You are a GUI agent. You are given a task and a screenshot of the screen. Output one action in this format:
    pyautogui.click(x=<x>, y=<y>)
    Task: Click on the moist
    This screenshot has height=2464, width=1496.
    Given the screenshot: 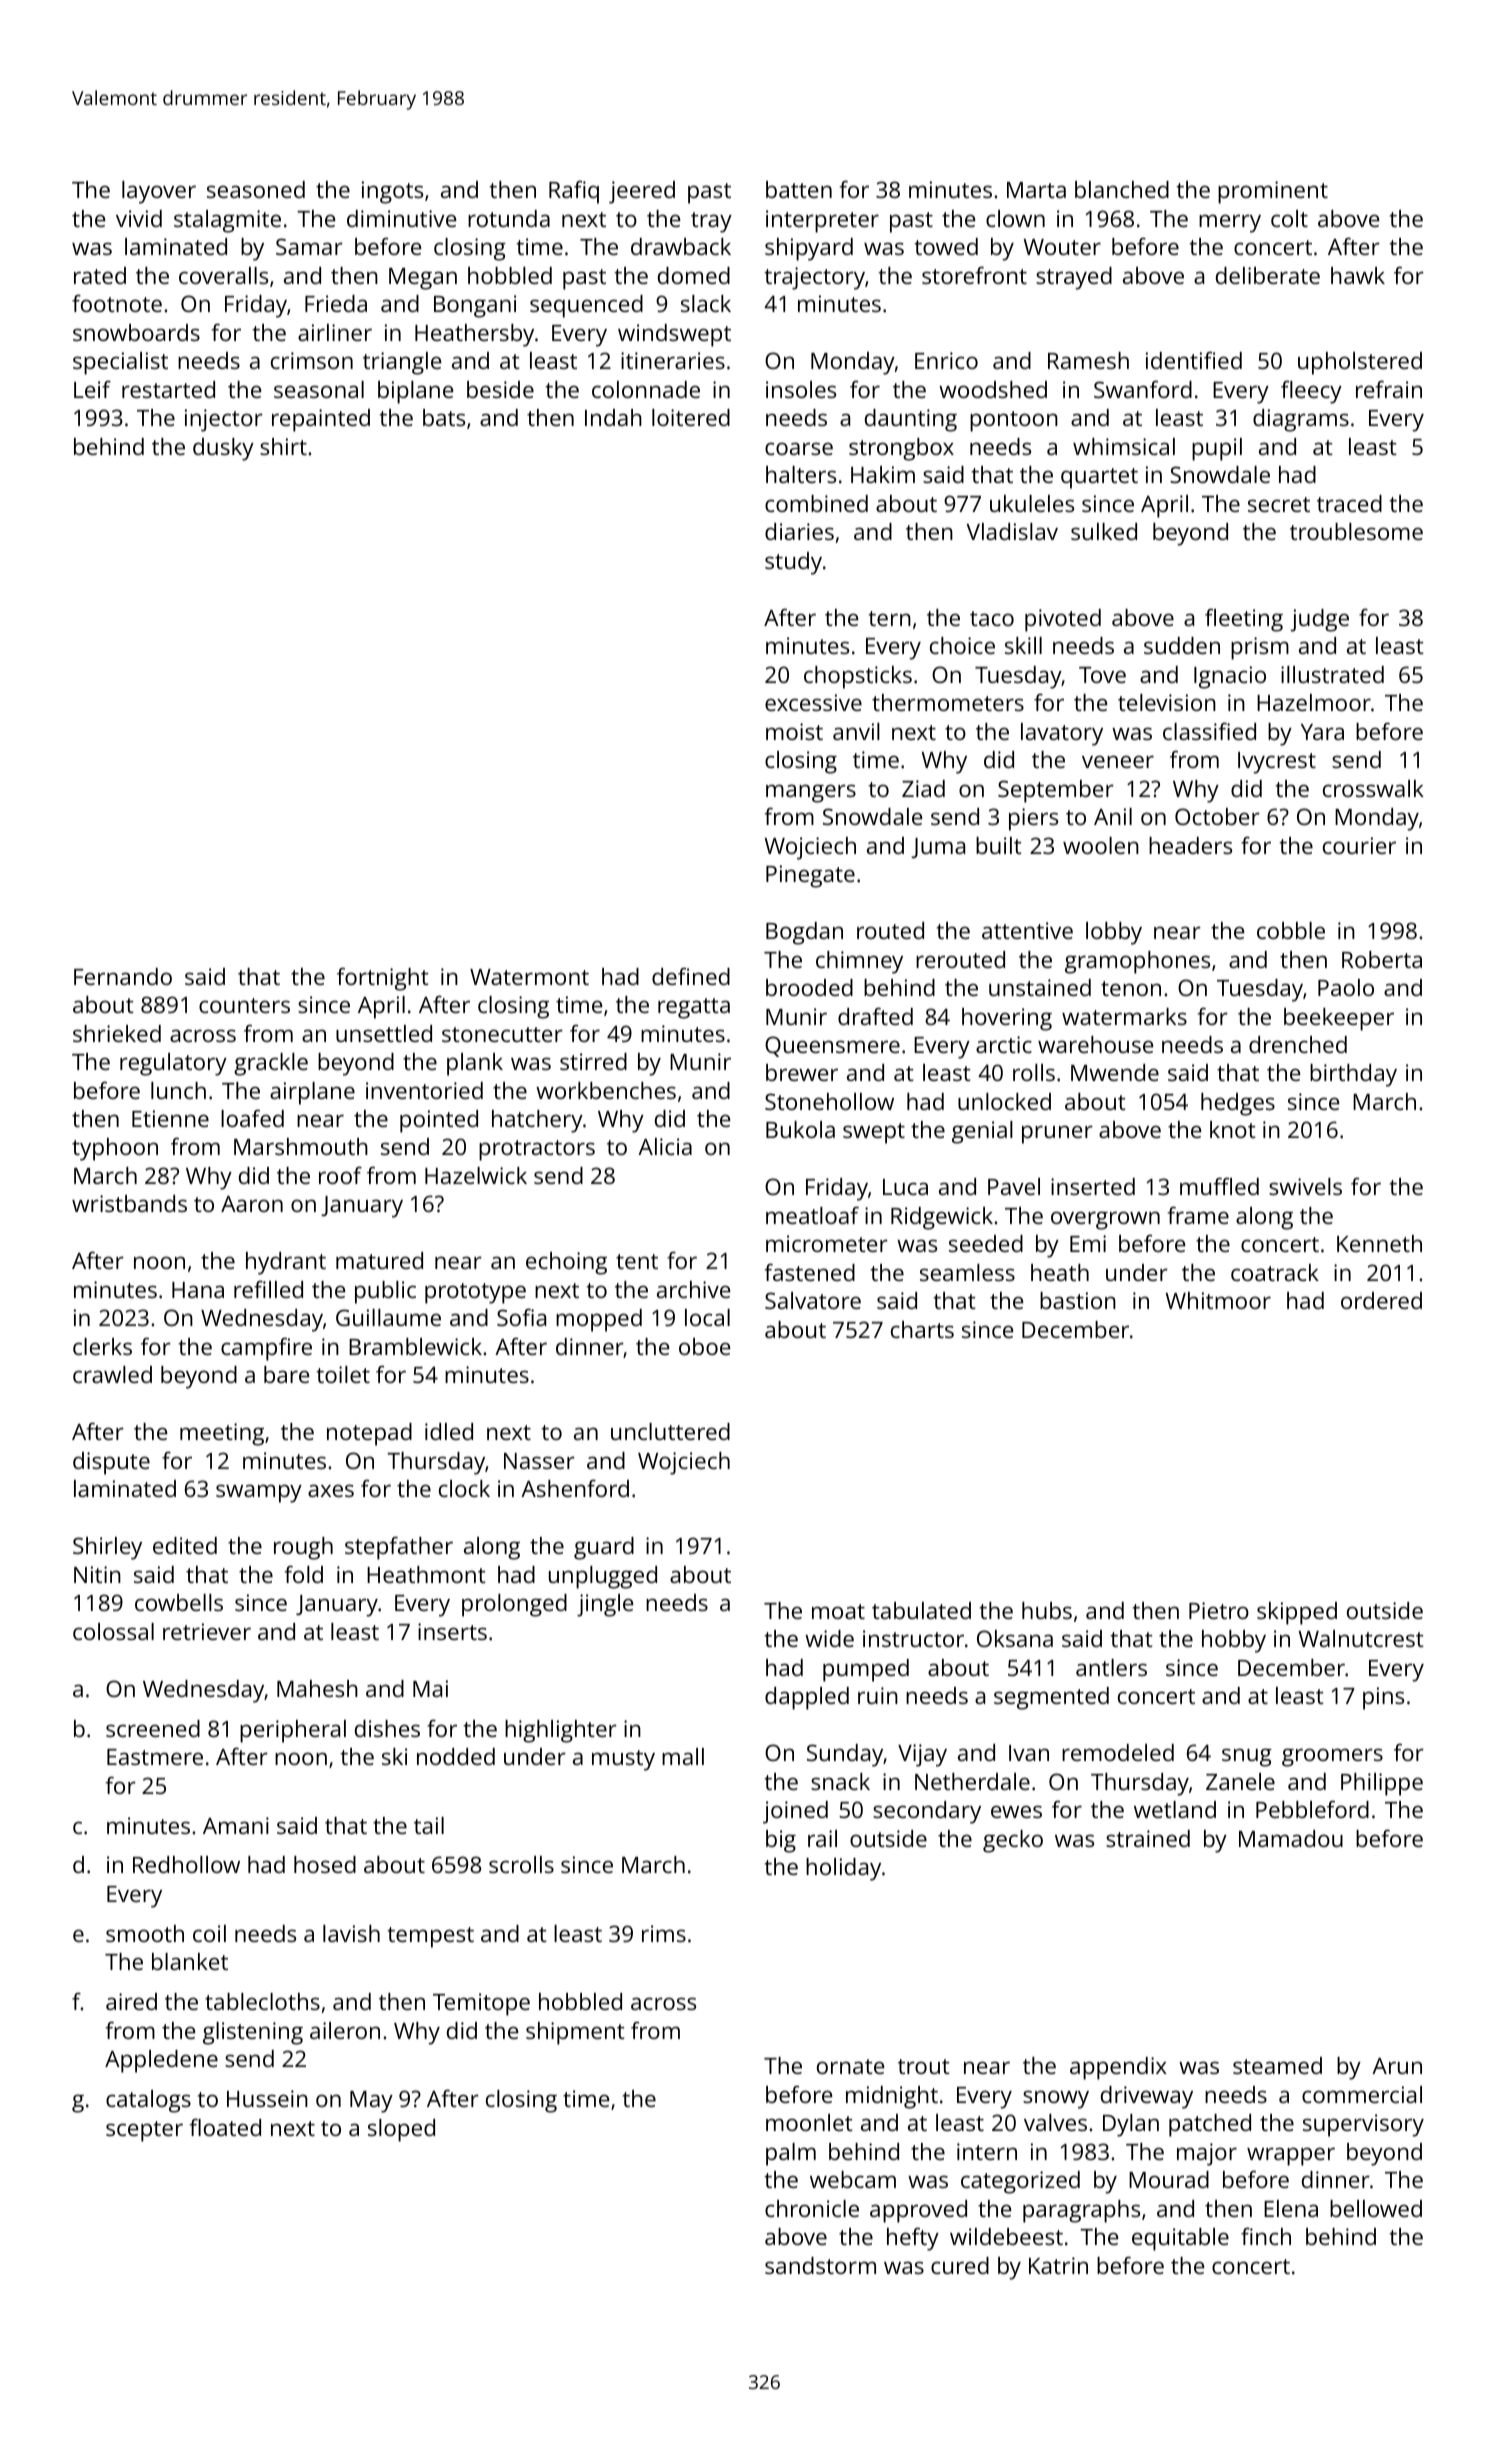 What is the action you would take?
    pyautogui.click(x=794, y=731)
